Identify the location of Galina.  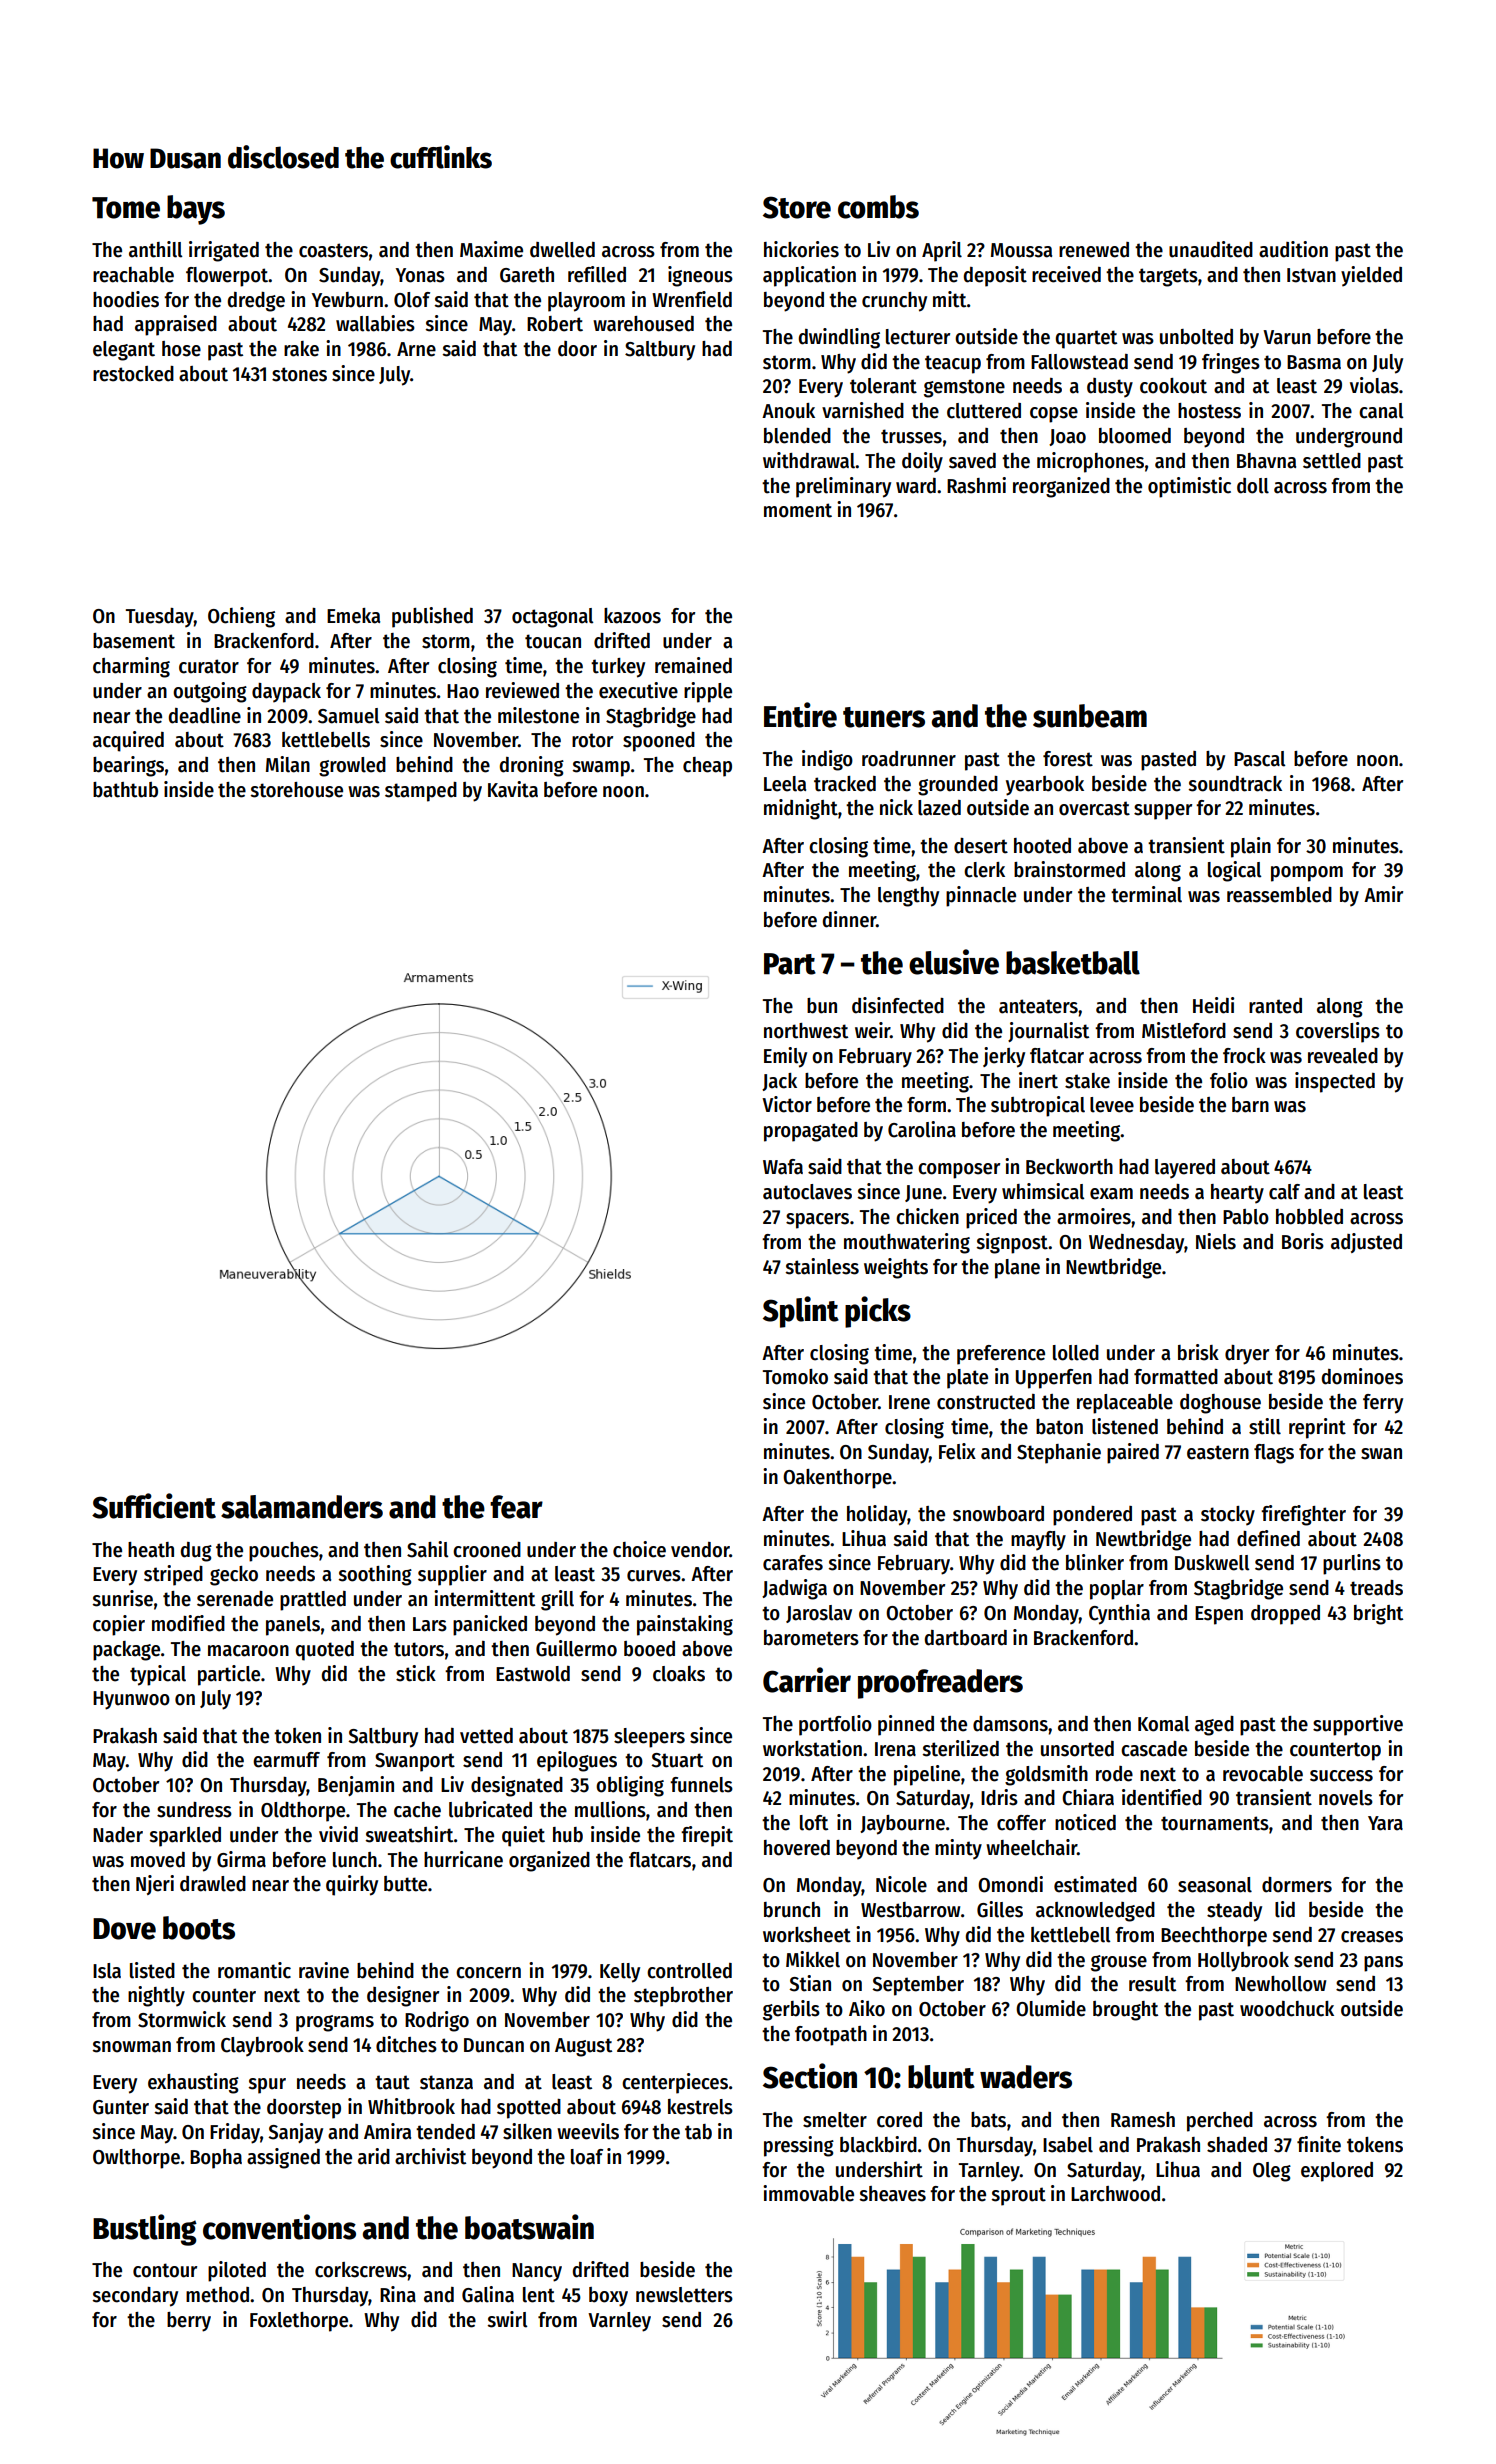
(488, 2294).
